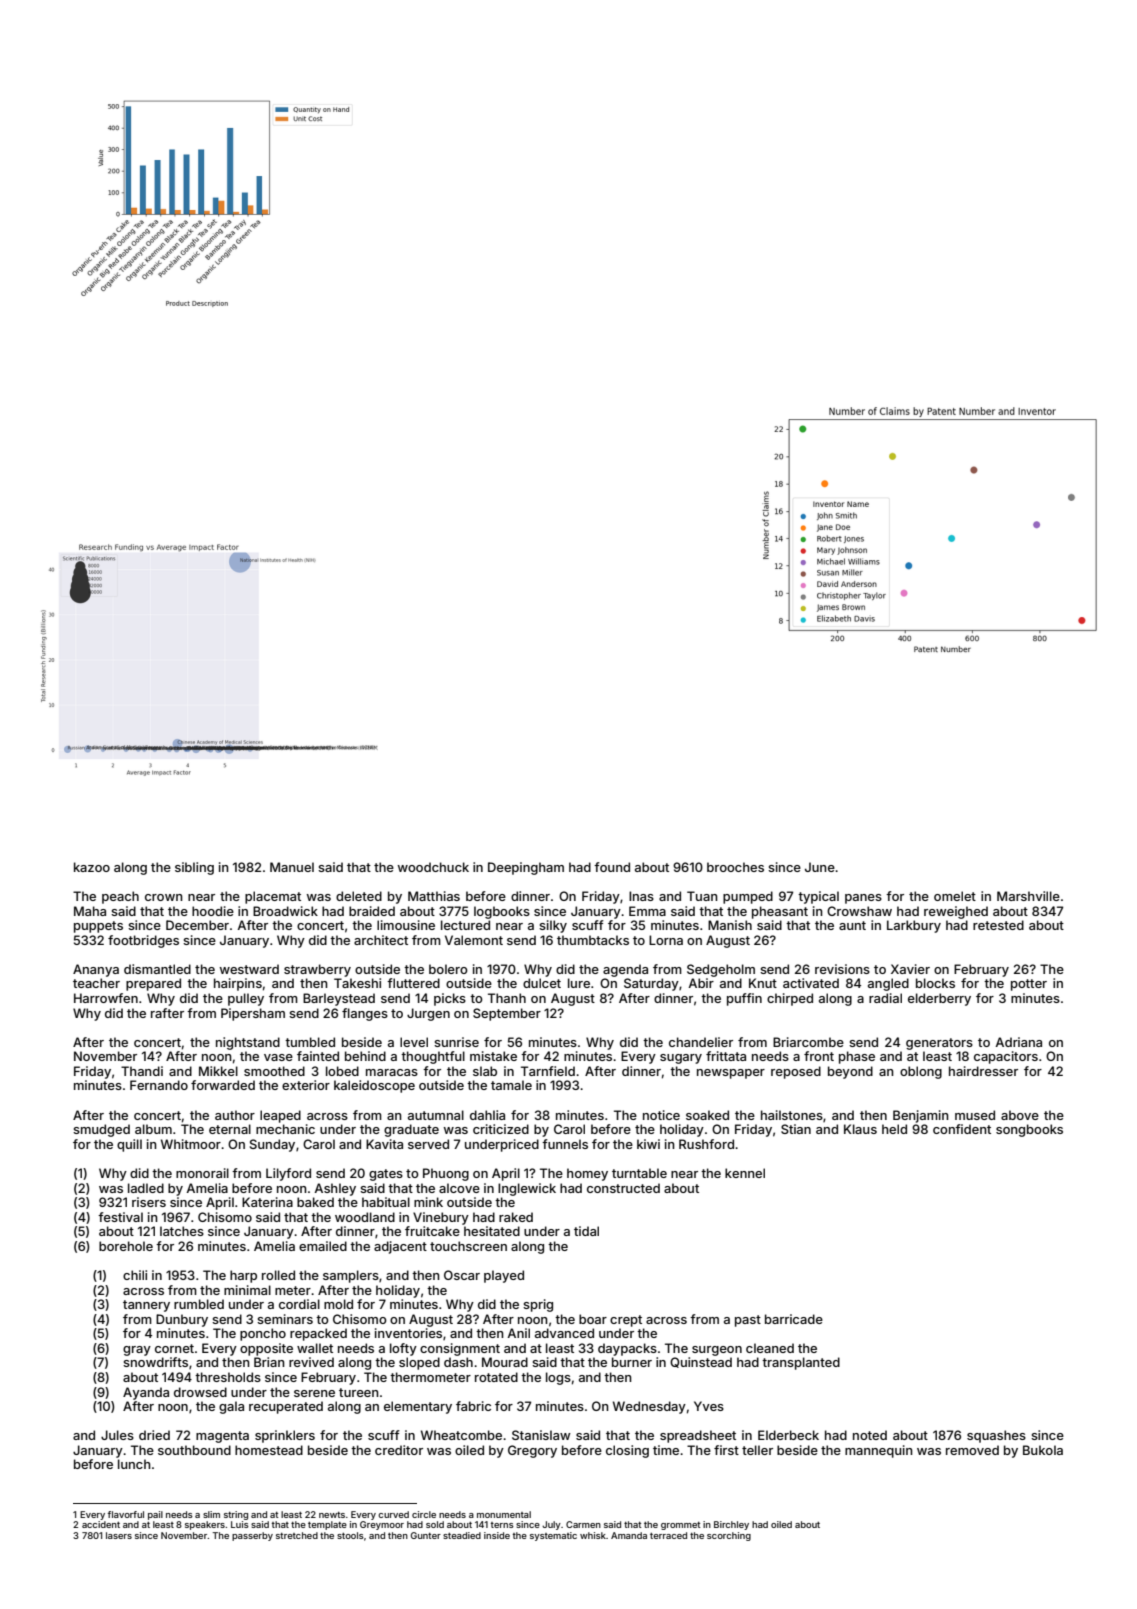 The width and height of the document is (1137, 1609). Describe the element at coordinates (542, 983) in the document. I see `dulcet` at that location.
